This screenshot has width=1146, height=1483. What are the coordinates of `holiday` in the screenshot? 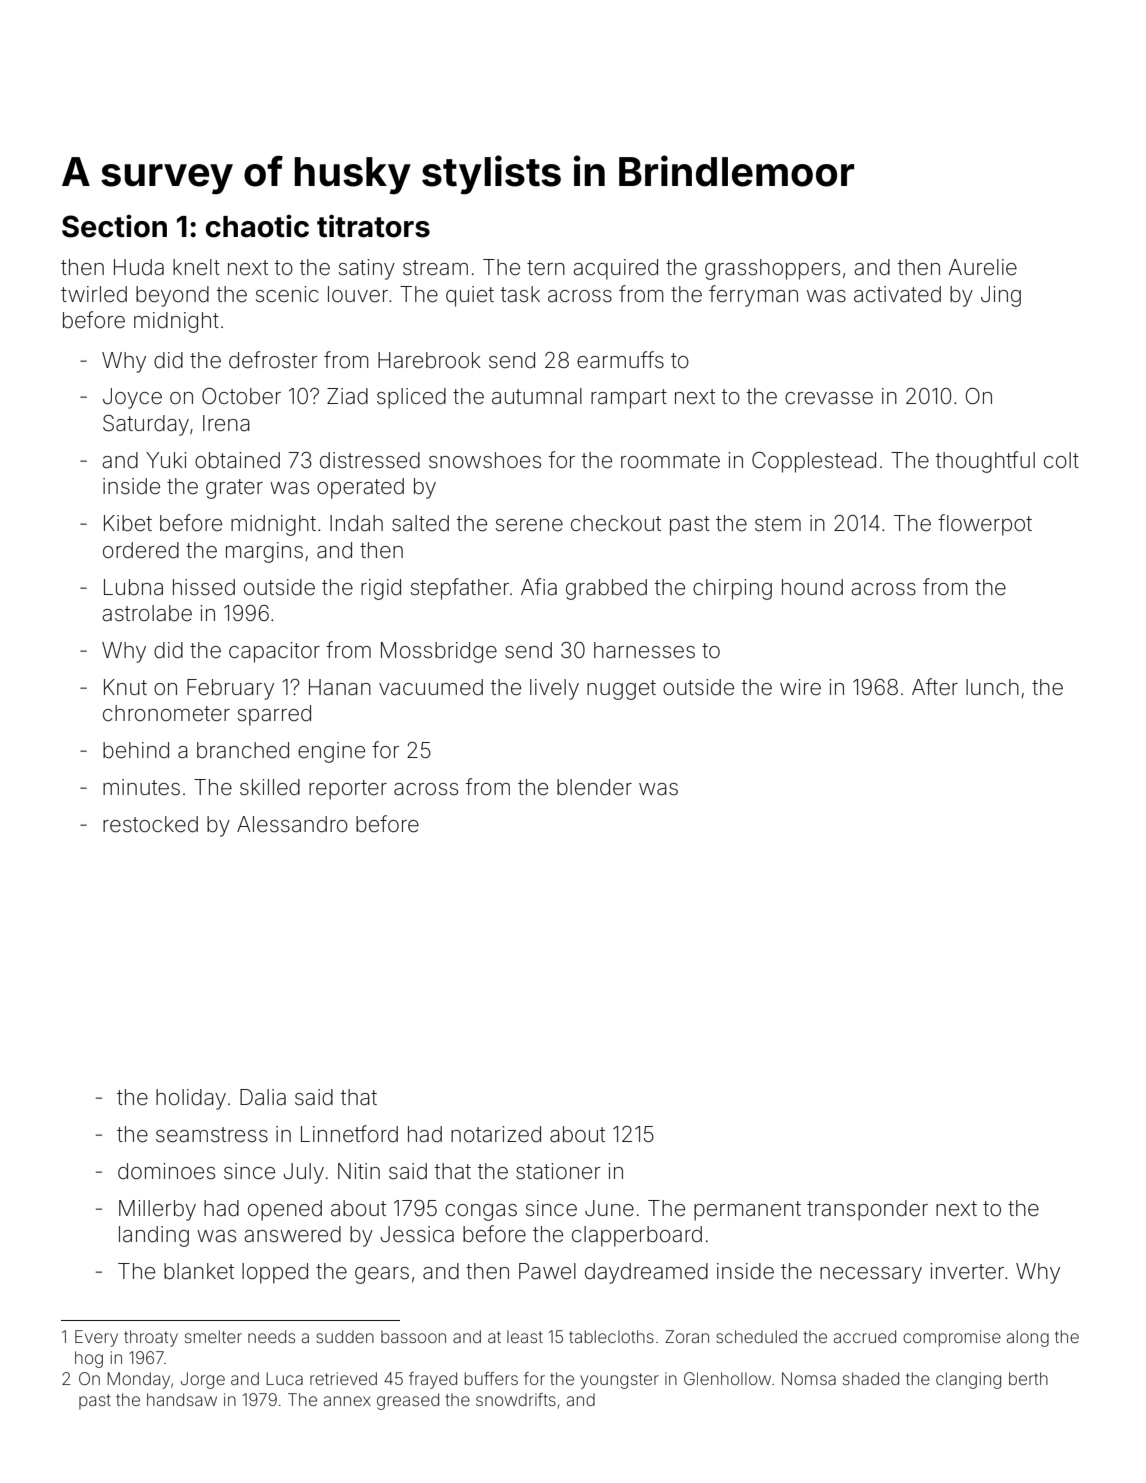 It's located at (191, 1099).
